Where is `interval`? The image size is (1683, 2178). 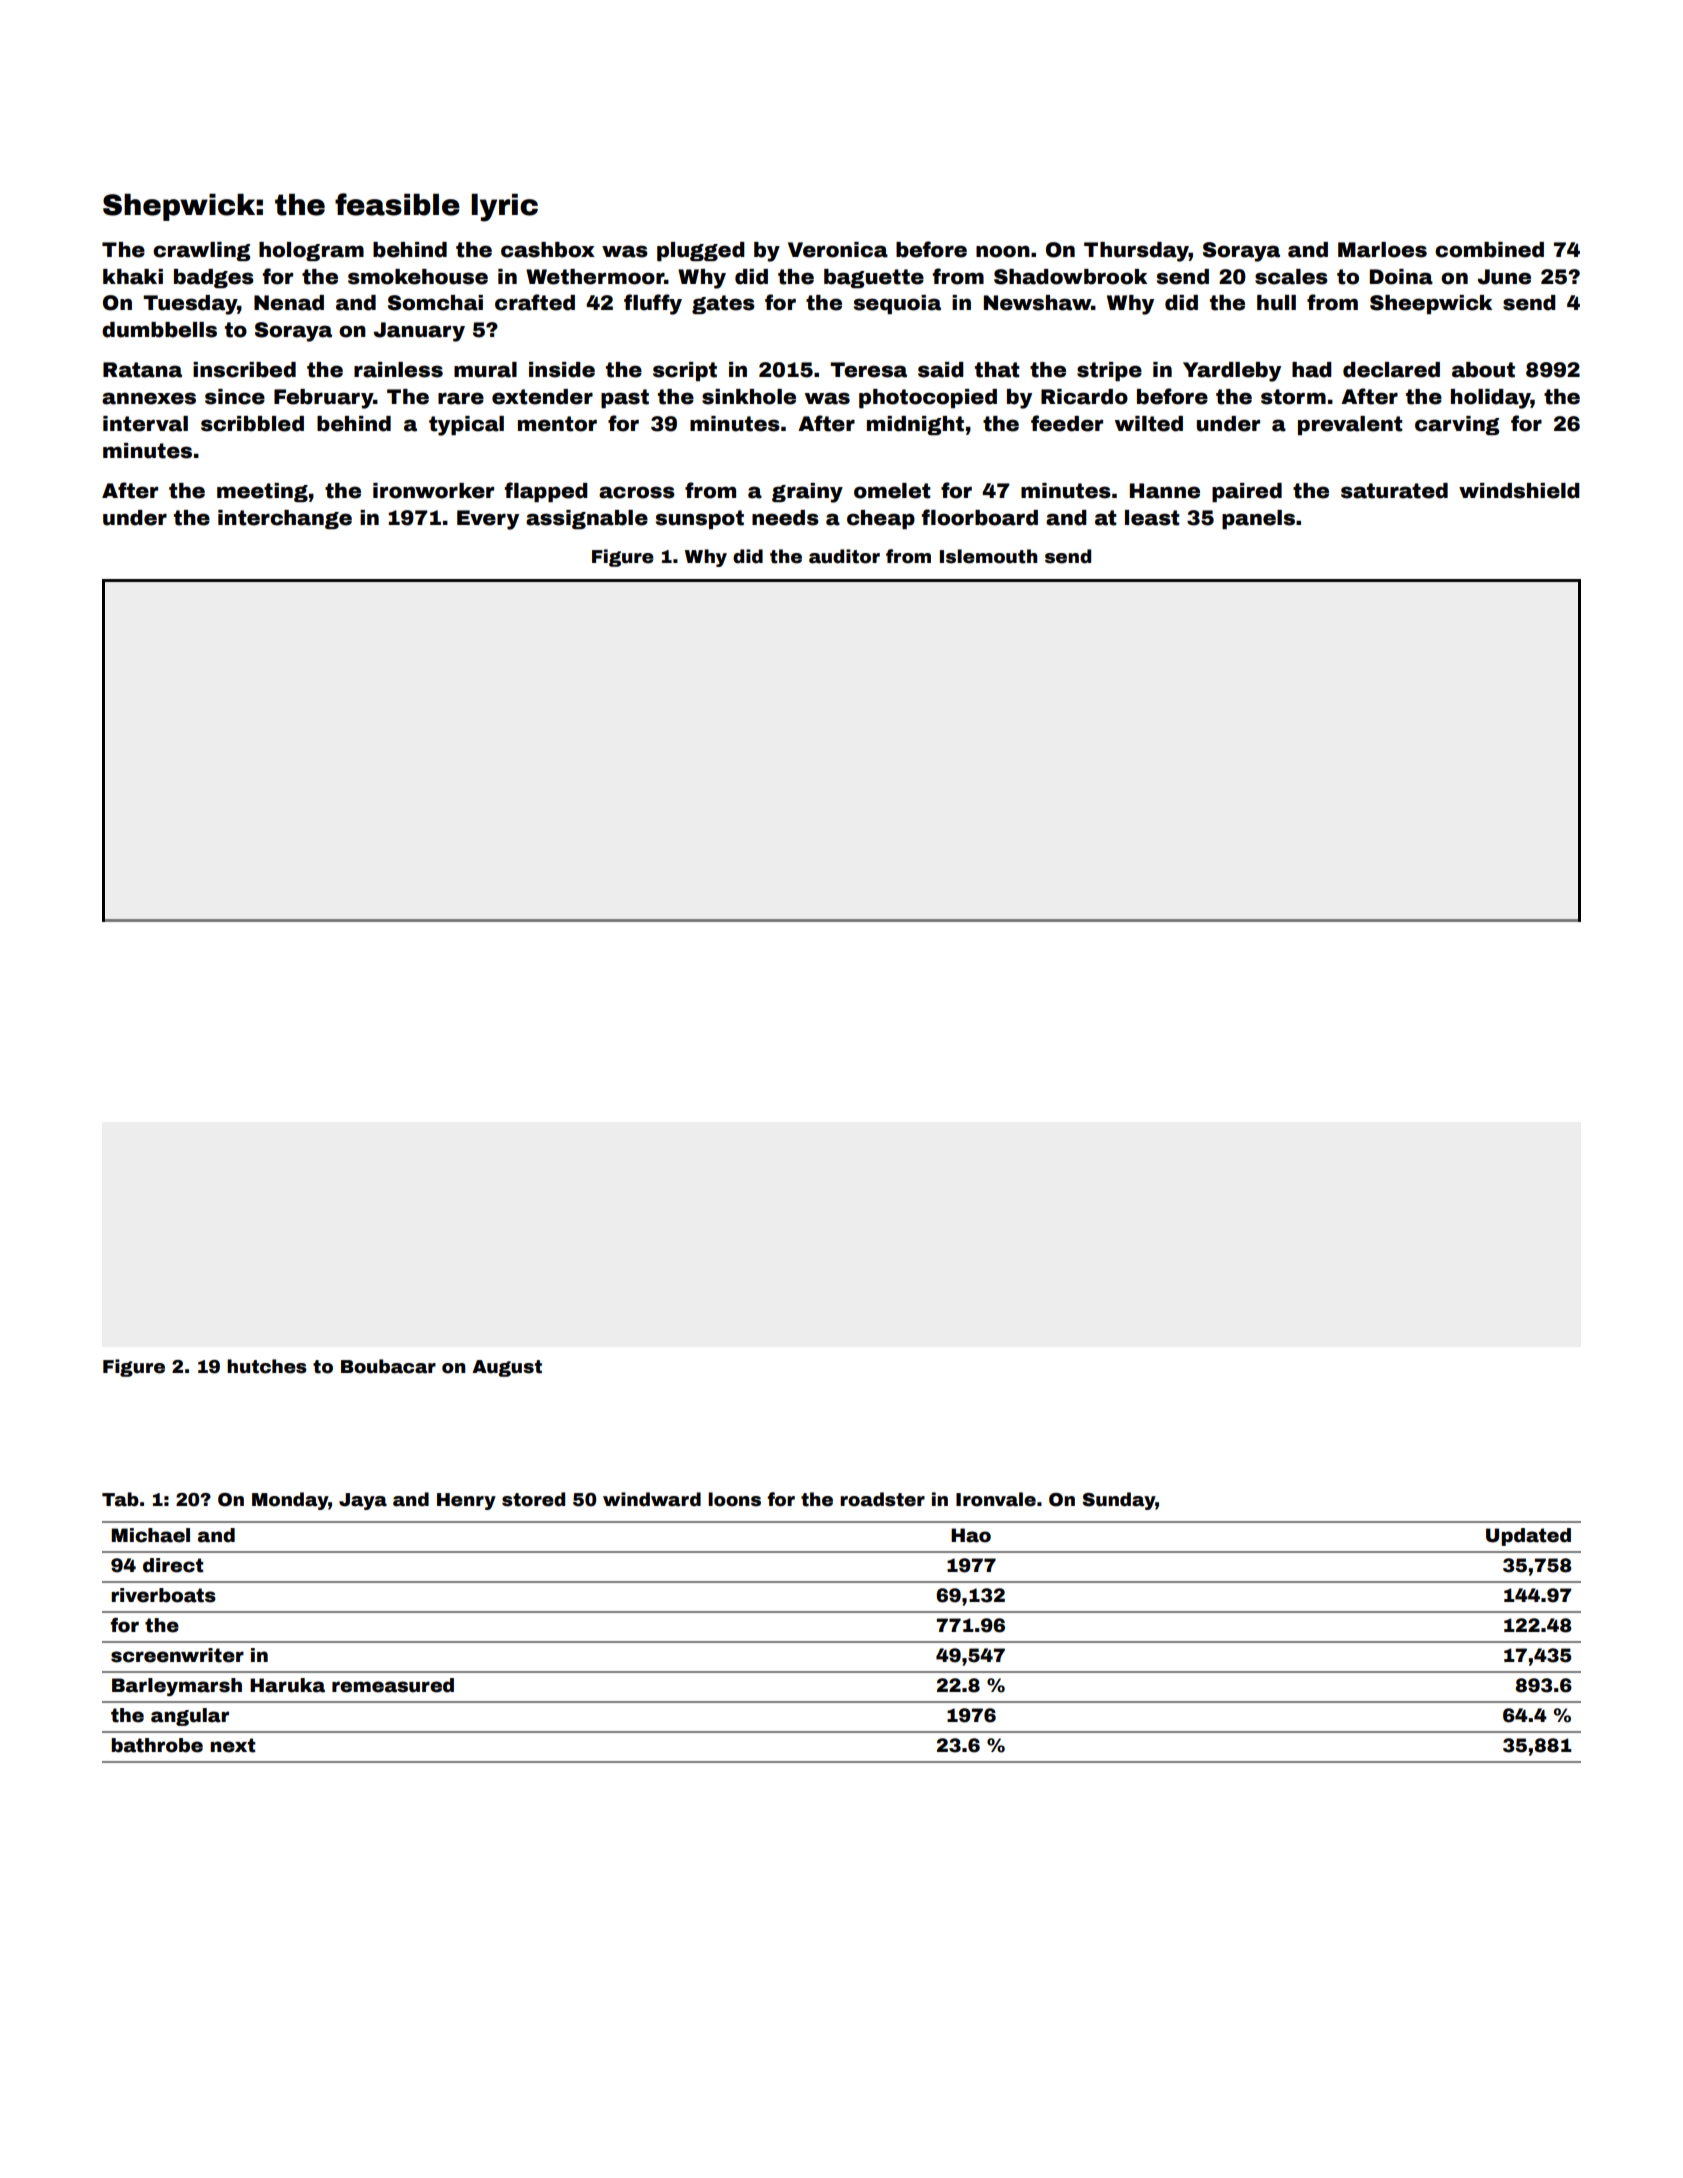
interval is located at coordinates (145, 424).
